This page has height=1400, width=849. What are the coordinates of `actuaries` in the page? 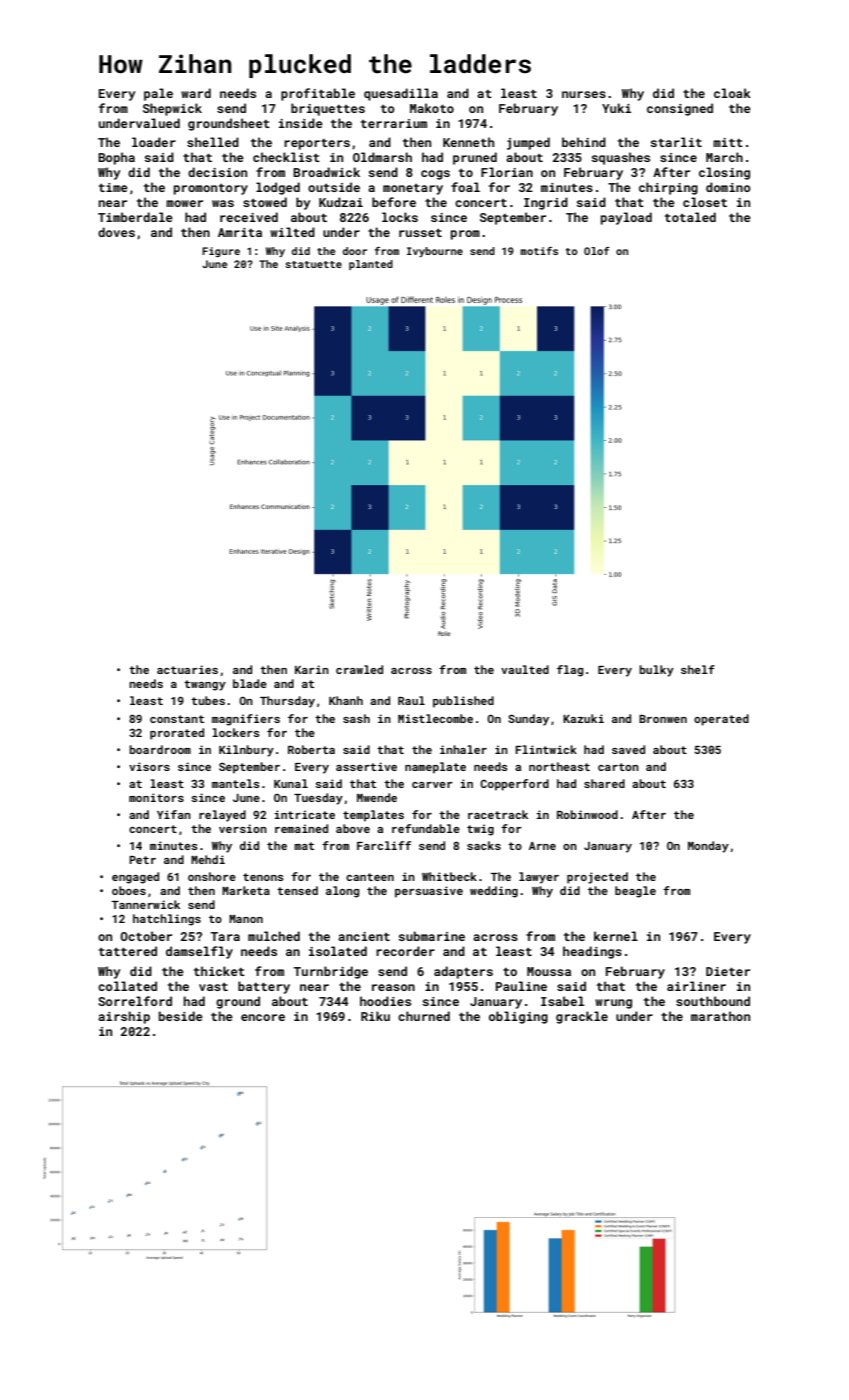 It's located at (187, 669).
